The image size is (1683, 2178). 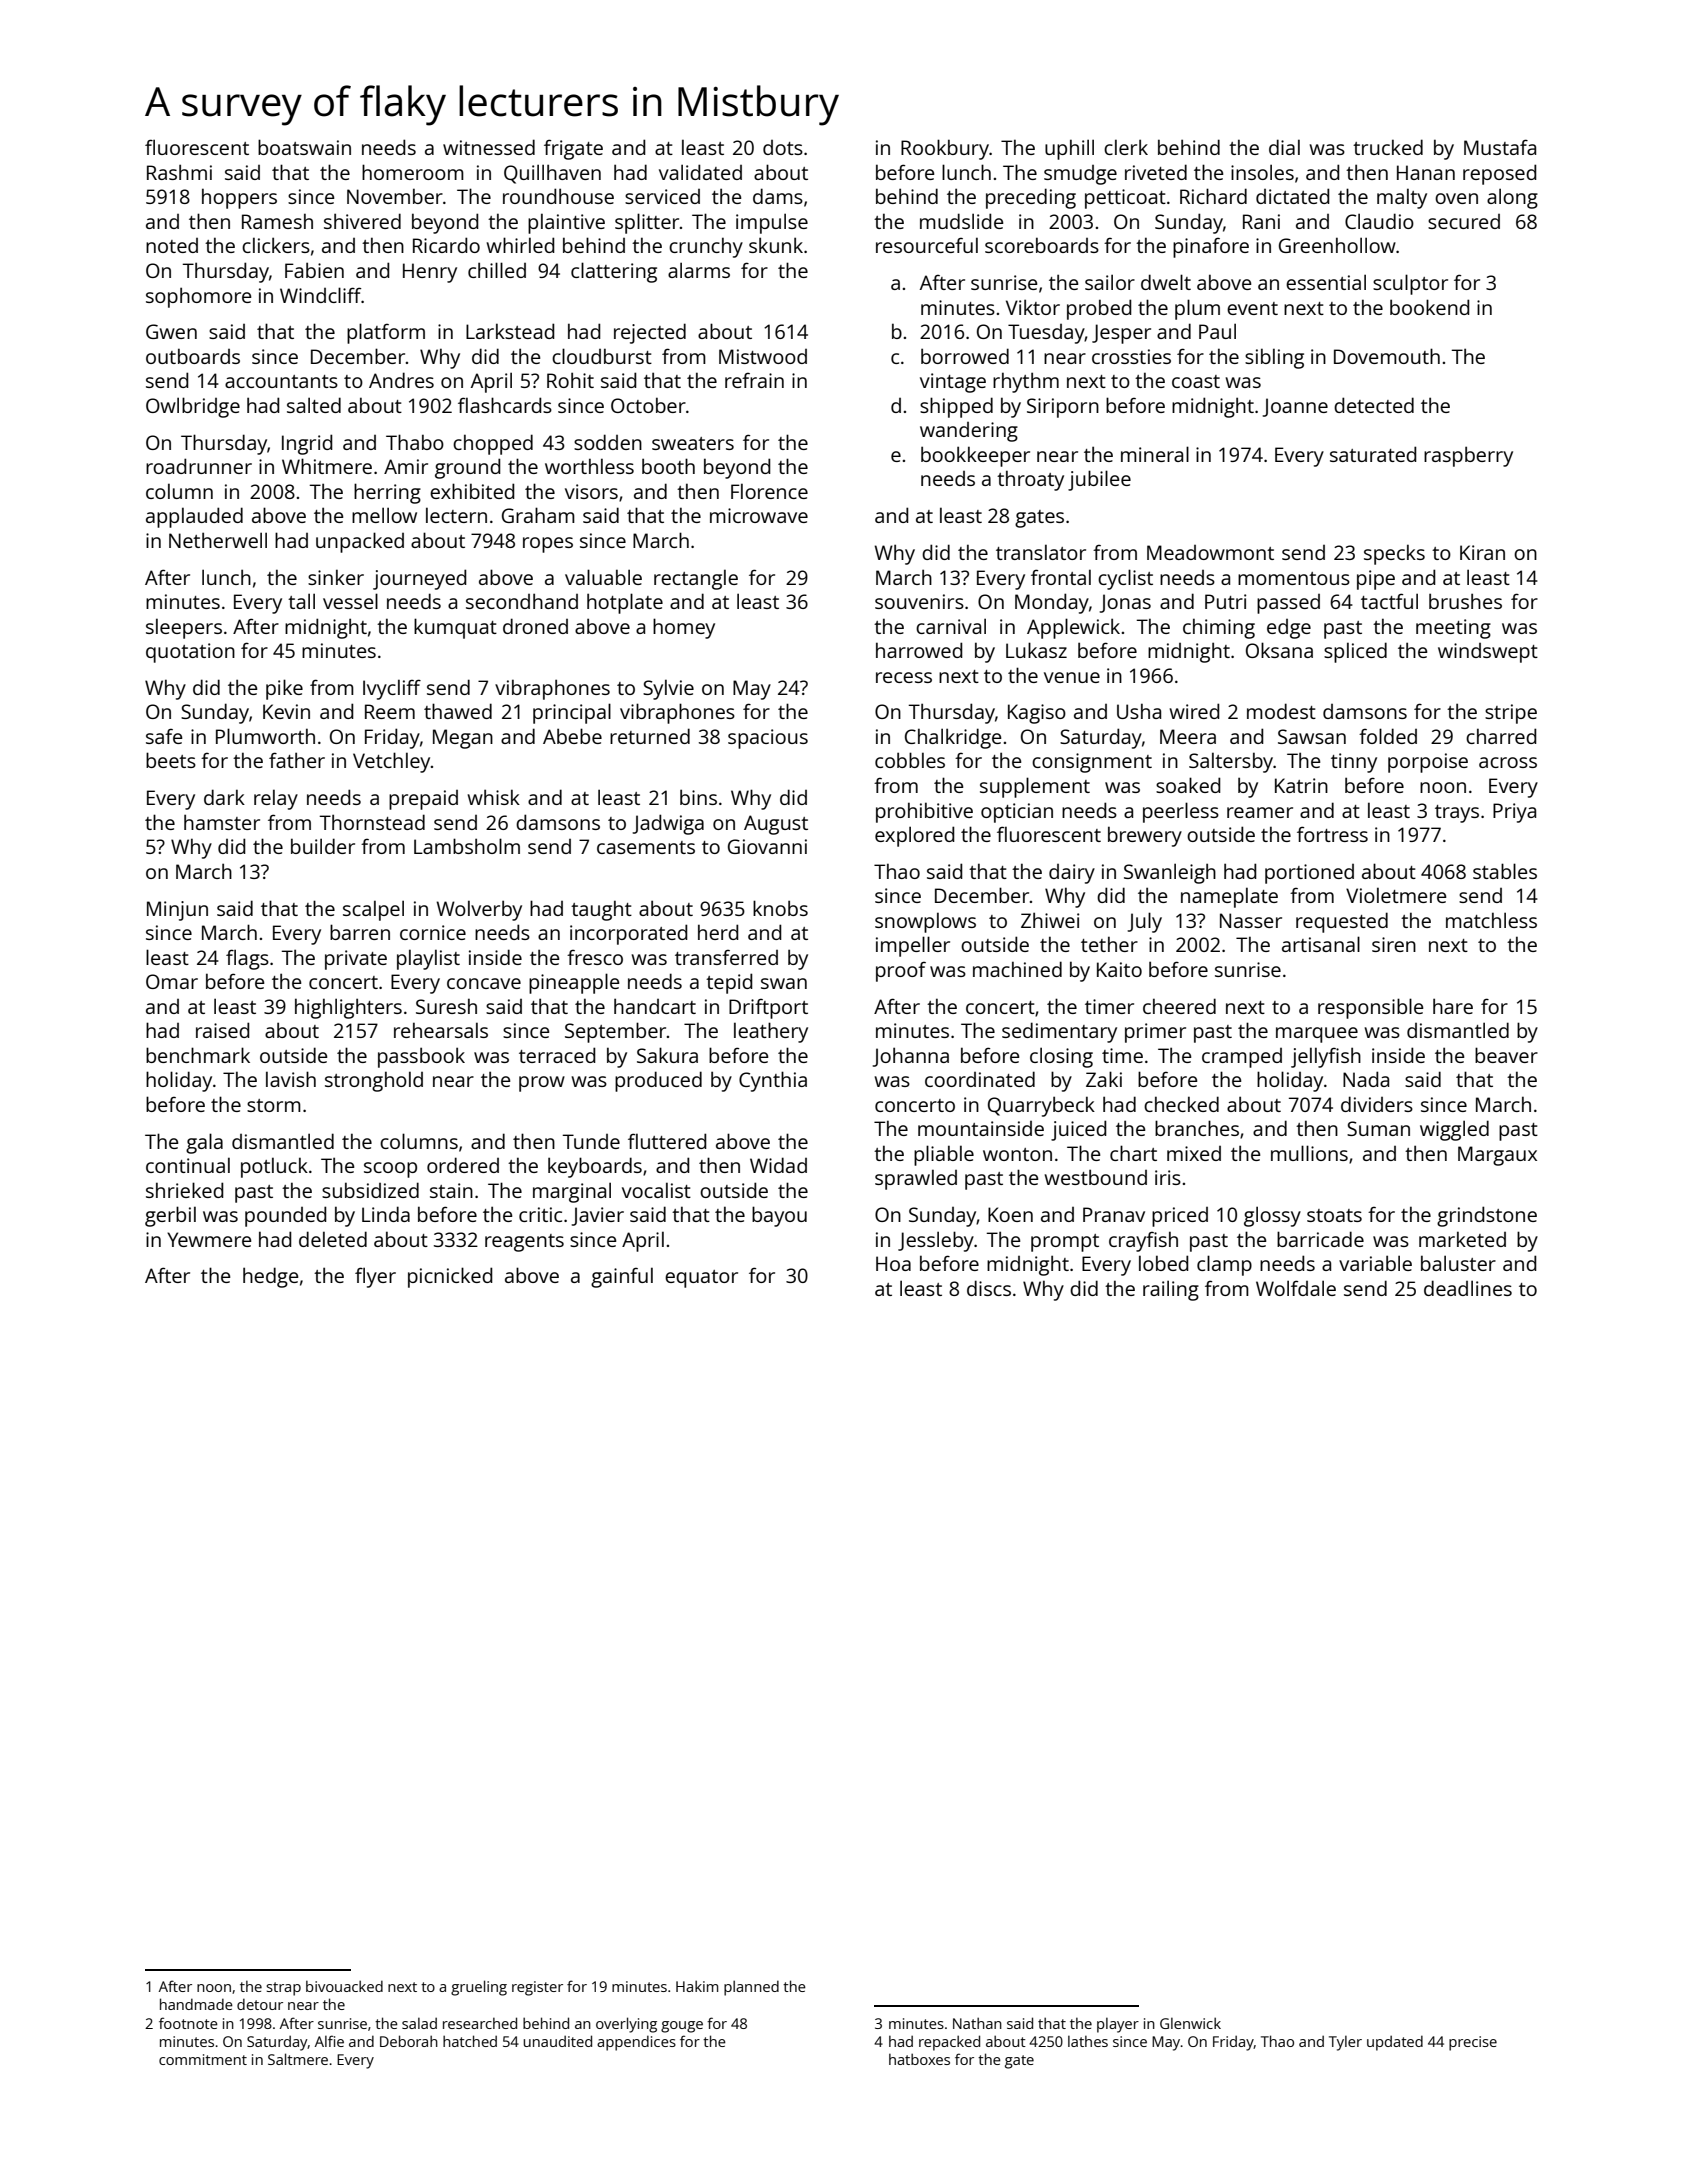 I want to click on meeting, so click(x=1453, y=629).
